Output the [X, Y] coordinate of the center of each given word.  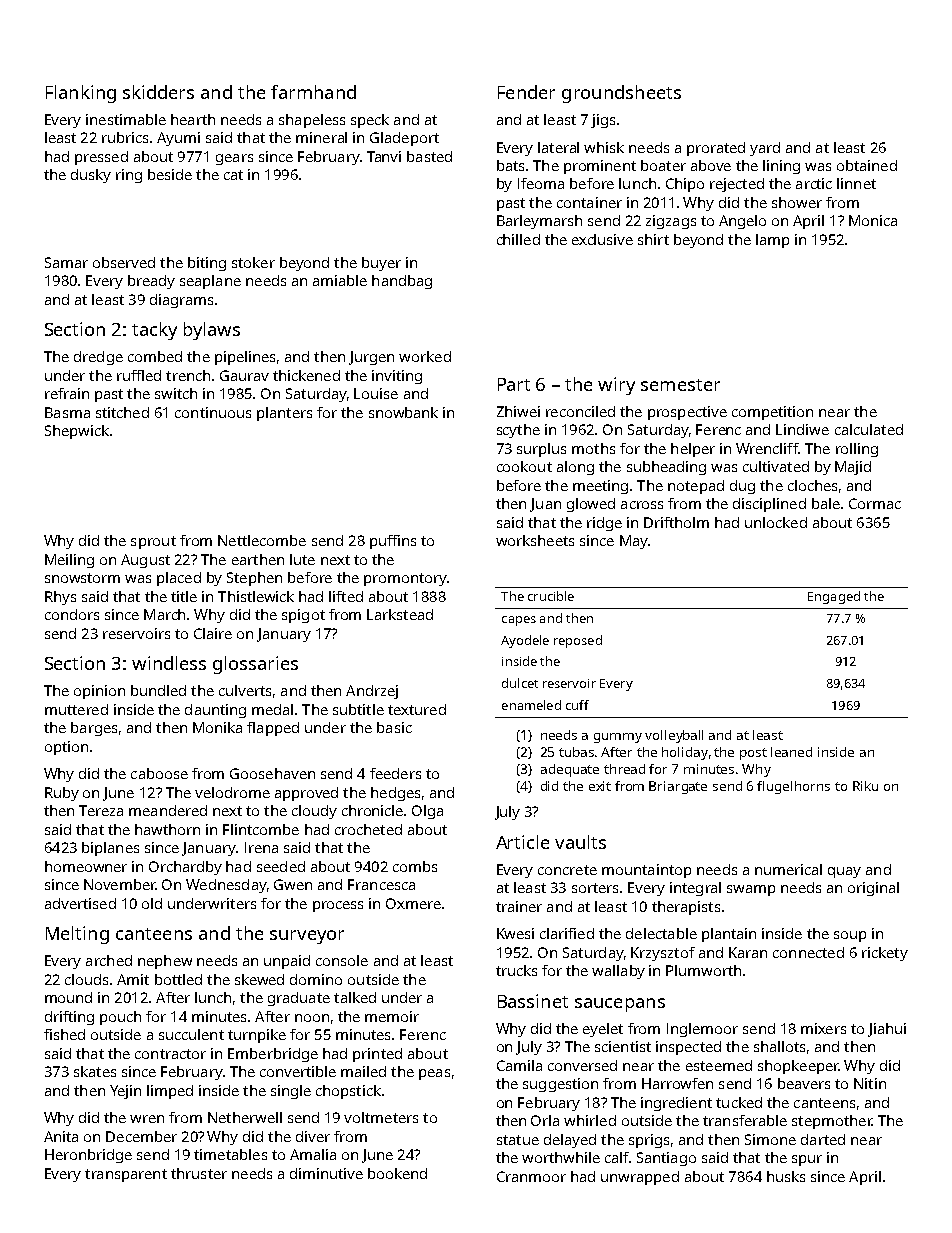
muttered [76, 709]
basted [429, 156]
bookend [397, 1173]
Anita [61, 1136]
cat [233, 175]
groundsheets [621, 94]
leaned [791, 752]
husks [786, 1176]
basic [394, 727]
